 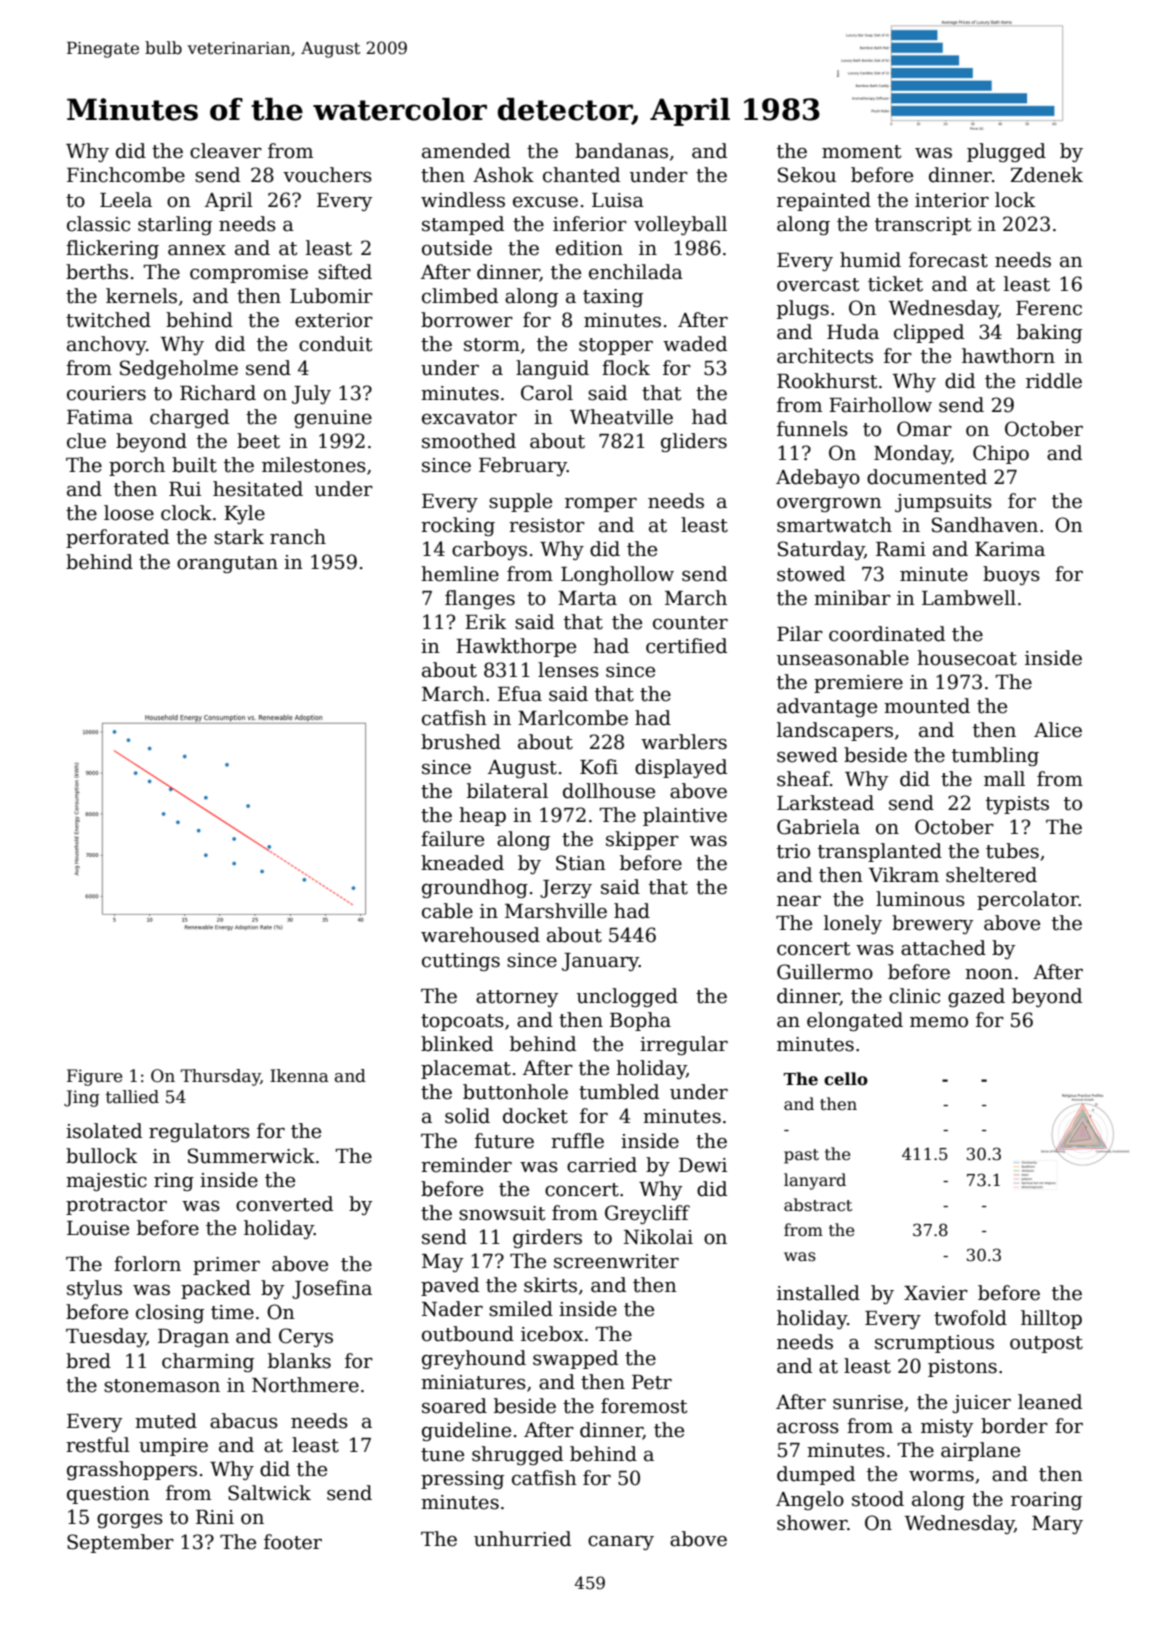 What do you see at coordinates (147, 1264) in the screenshot?
I see `forlorn` at bounding box center [147, 1264].
